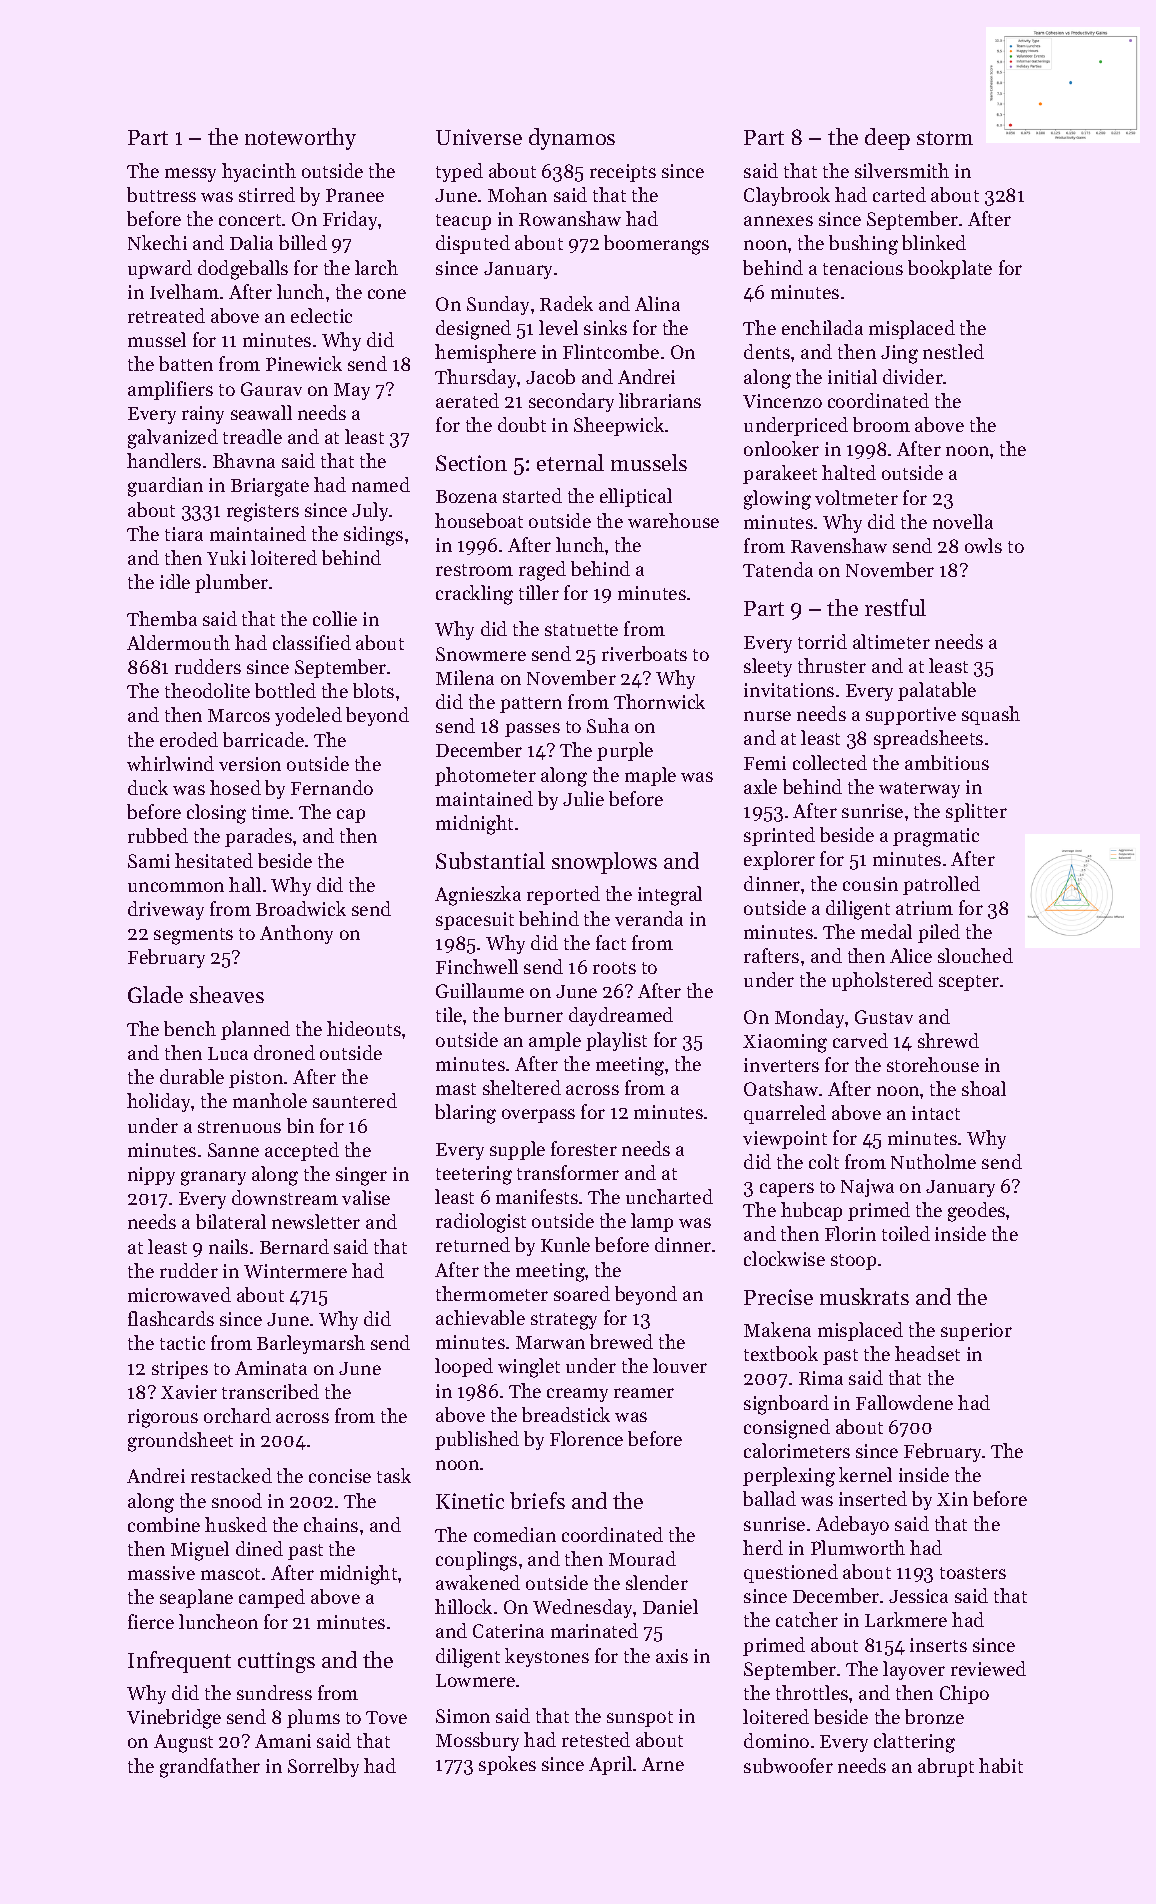  Describe the element at coordinates (507, 1765) in the document. I see `spokes` at that location.
